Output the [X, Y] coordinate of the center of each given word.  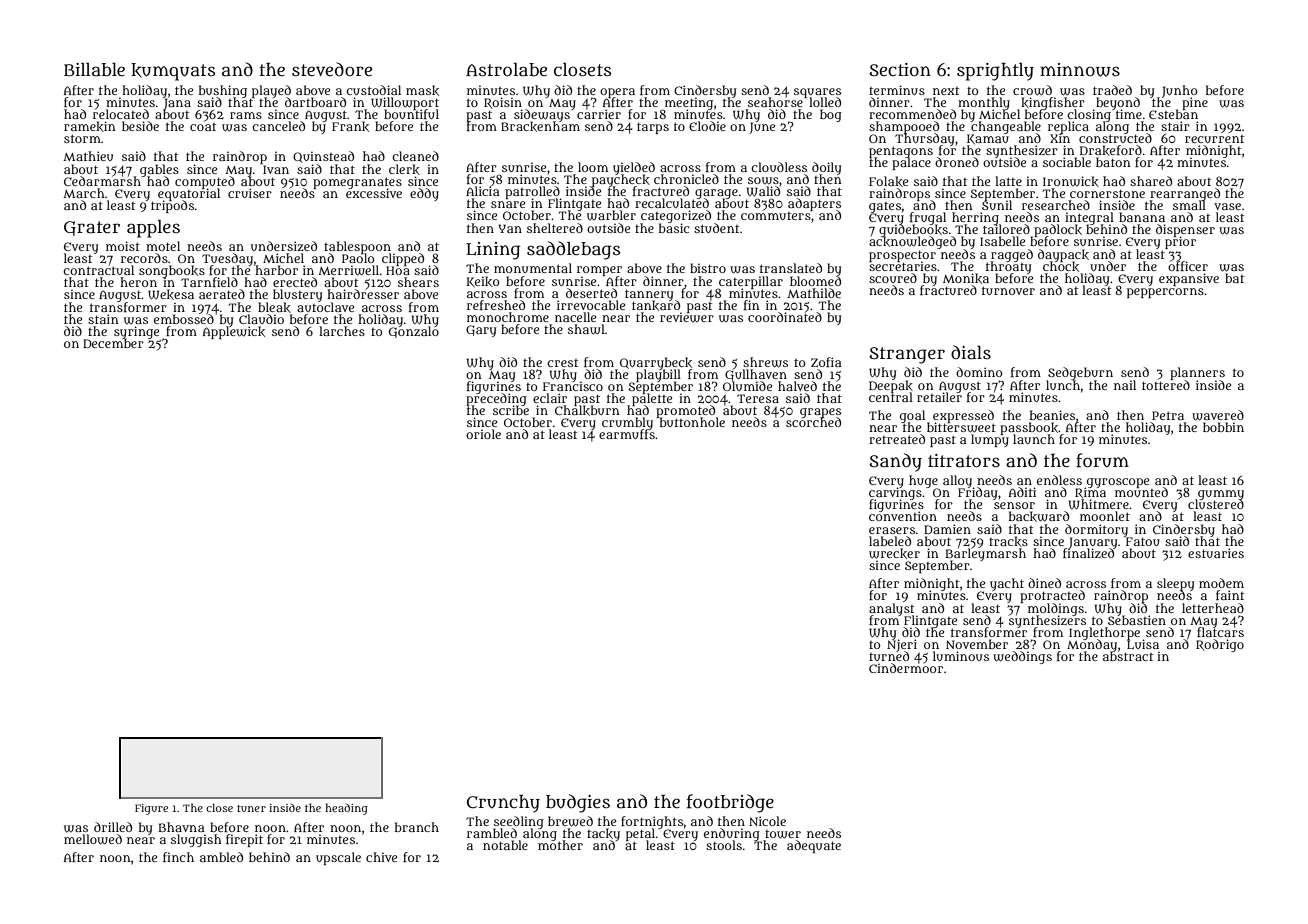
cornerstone [1107, 193]
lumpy [990, 441]
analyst [891, 609]
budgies [578, 803]
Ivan [276, 169]
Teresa [758, 398]
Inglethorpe [1104, 633]
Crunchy [503, 804]
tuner [251, 808]
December [113, 343]
